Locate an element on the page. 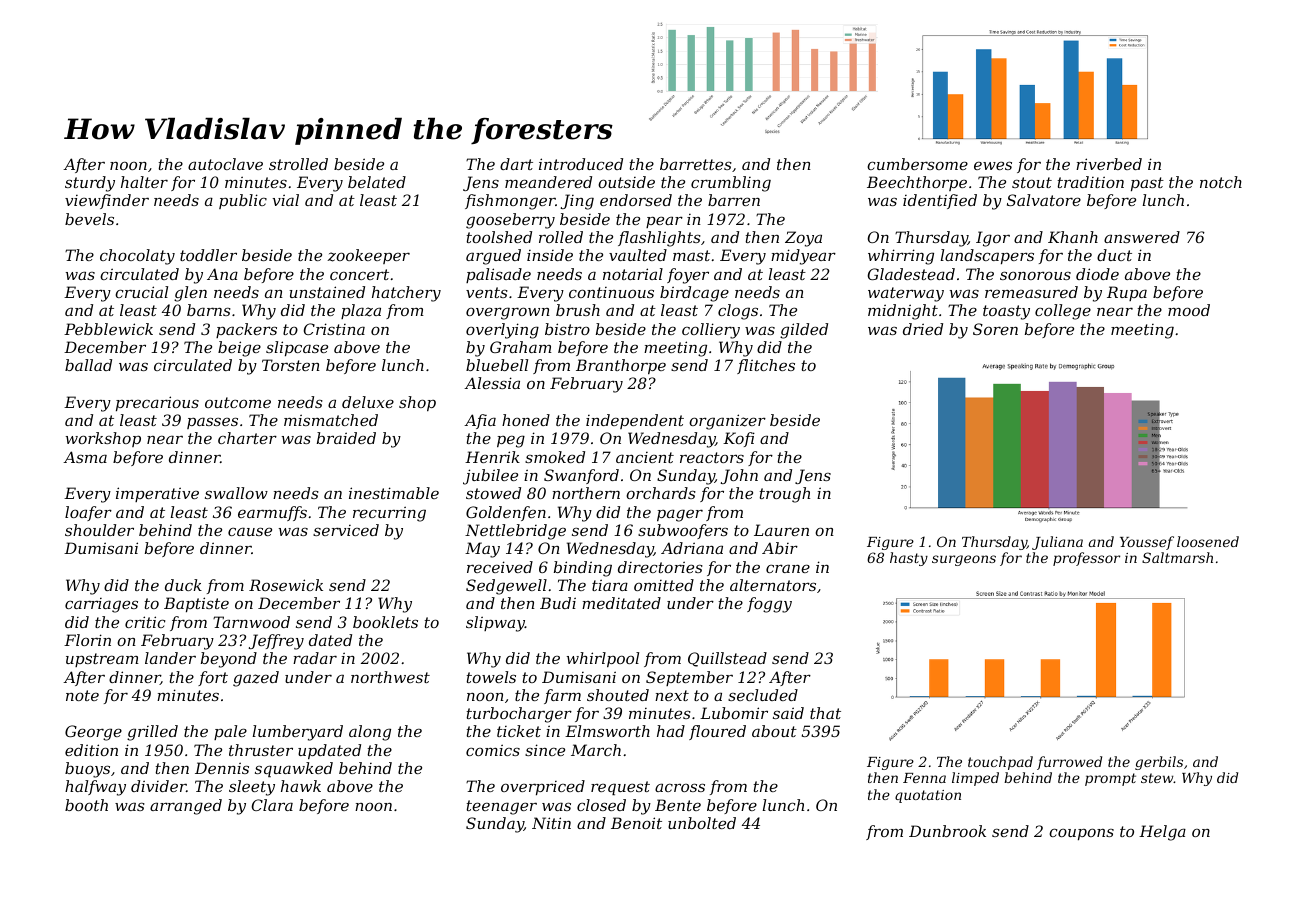  Youssef is located at coordinates (1147, 543).
